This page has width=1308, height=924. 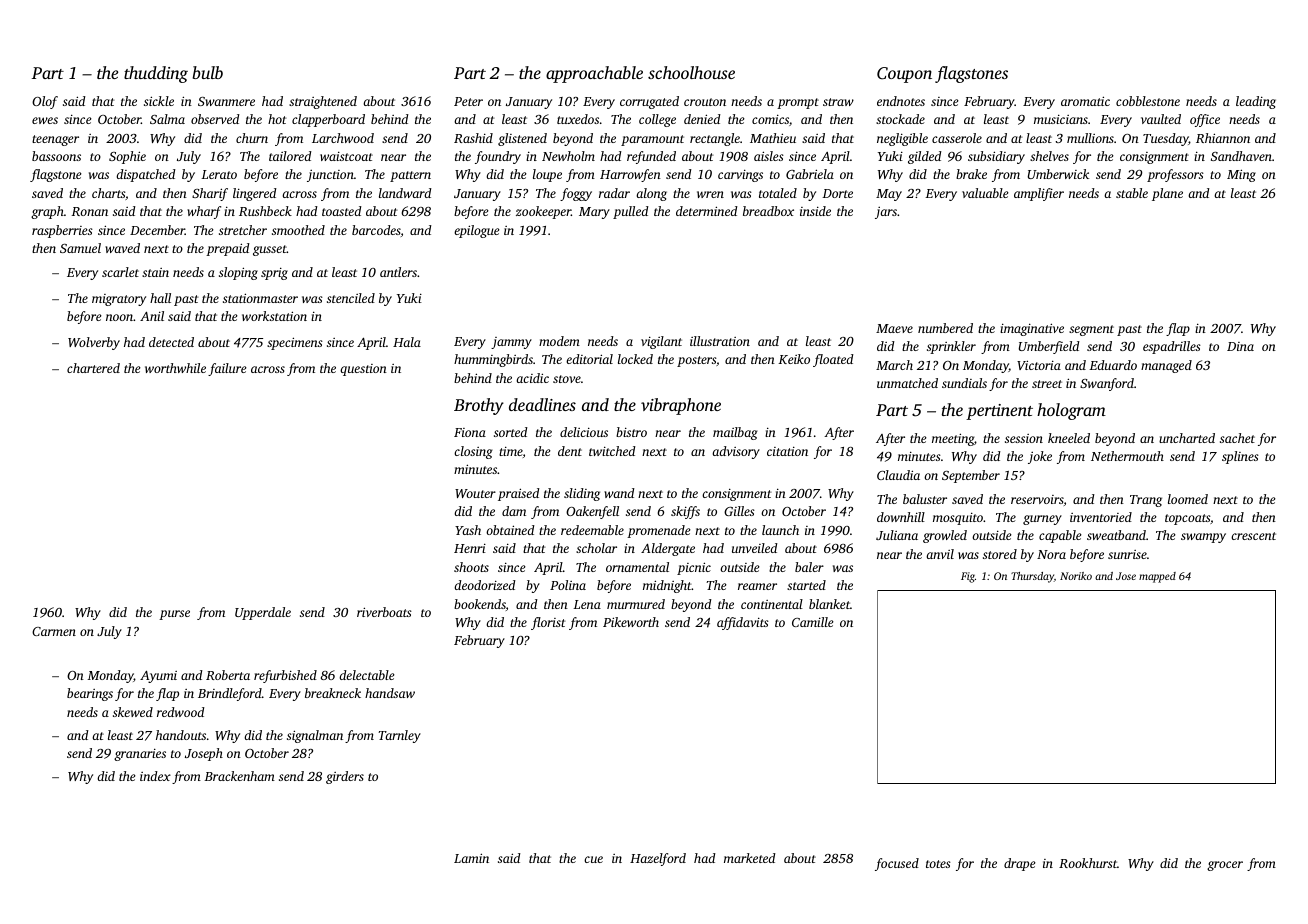 What do you see at coordinates (1240, 346) in the page?
I see `Dina` at bounding box center [1240, 346].
